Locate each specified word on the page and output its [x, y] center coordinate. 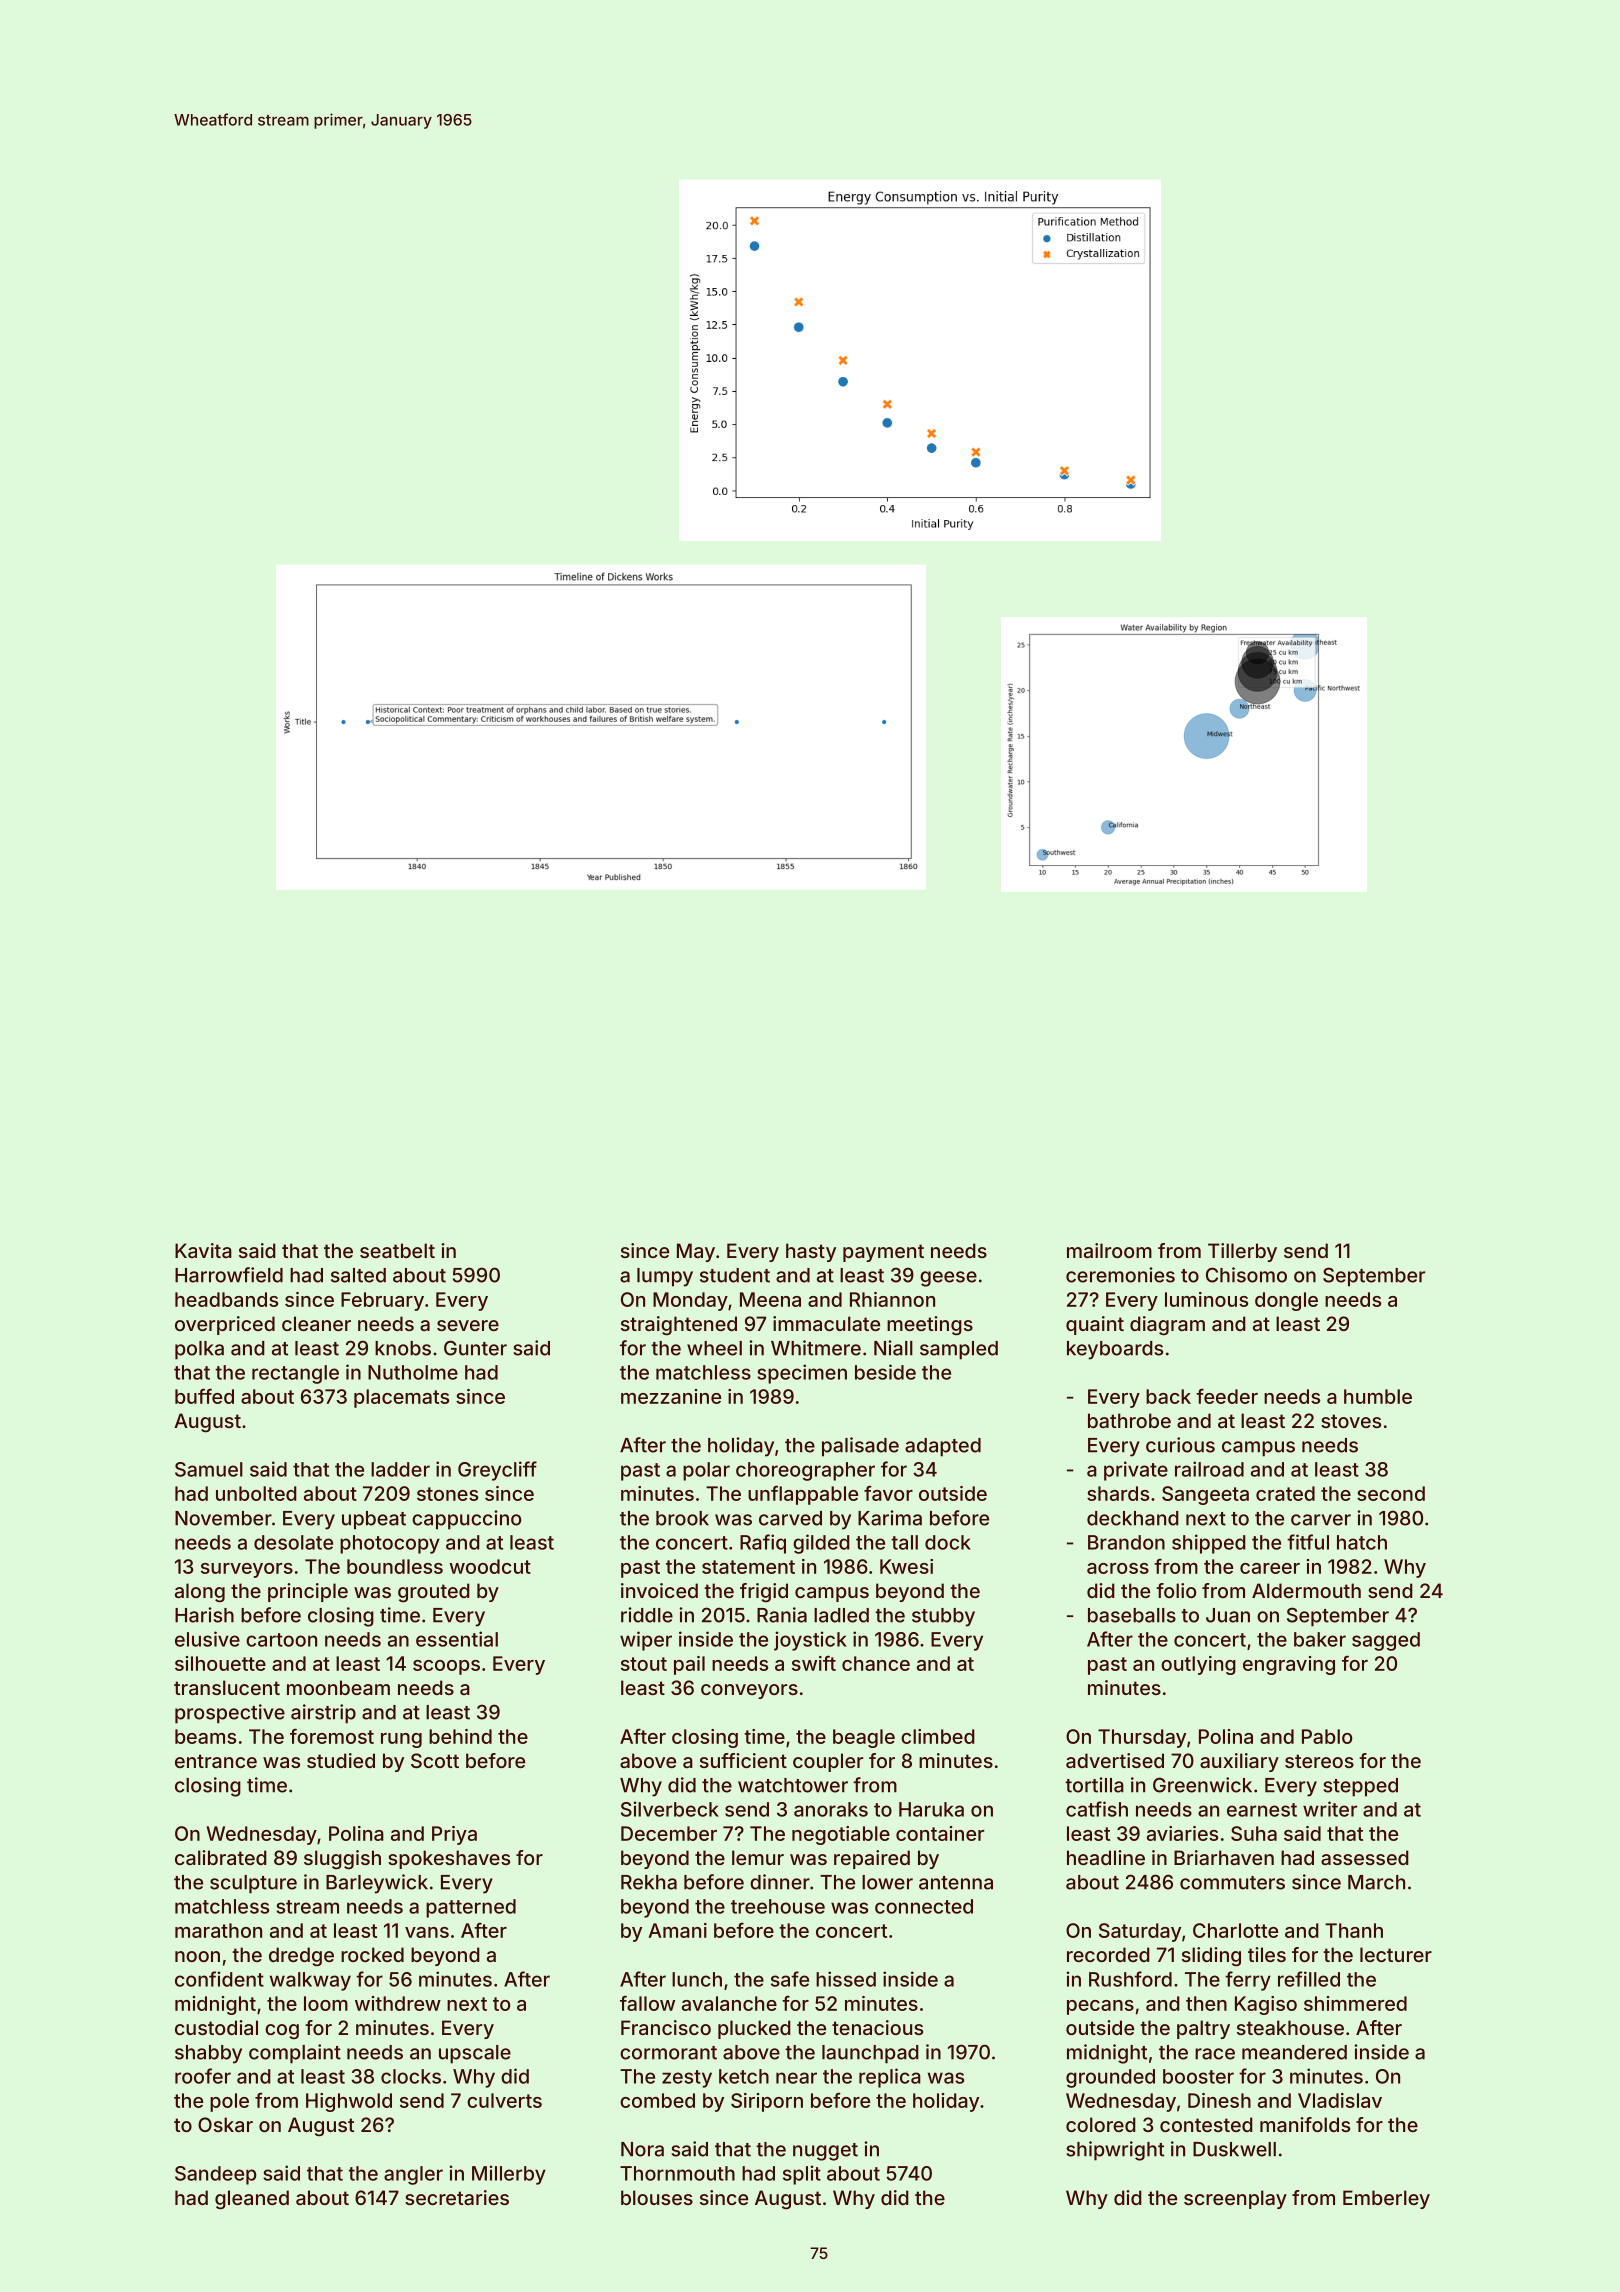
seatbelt [397, 1250]
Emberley [1386, 2199]
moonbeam [338, 1687]
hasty [811, 1252]
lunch [697, 1979]
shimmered [1355, 2003]
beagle [864, 1738]
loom [326, 2003]
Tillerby [1242, 1252]
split [802, 2175]
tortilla [1094, 1785]
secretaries [457, 2197]
